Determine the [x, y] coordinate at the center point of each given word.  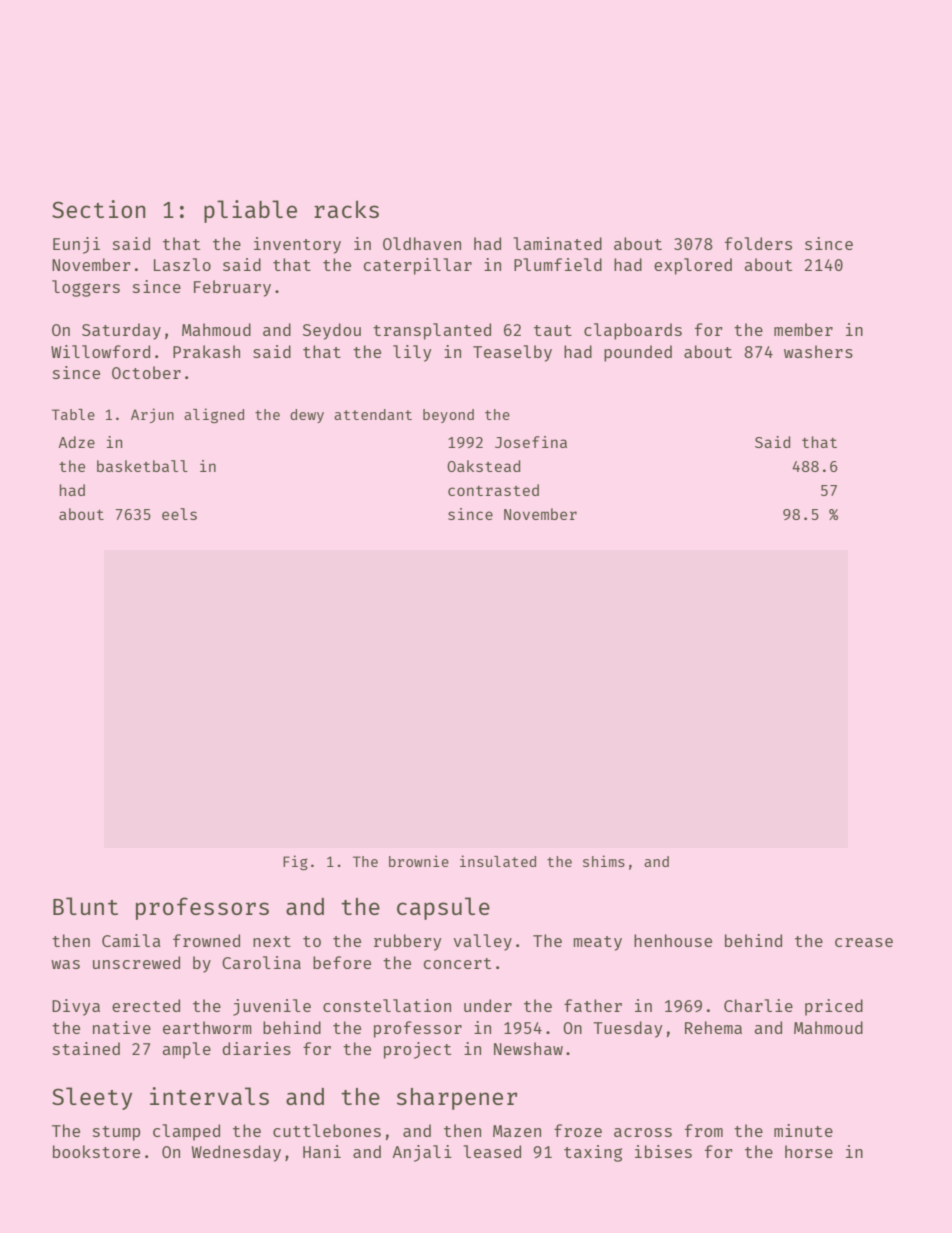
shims [604, 861]
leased [492, 1151]
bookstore [96, 1151]
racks [346, 209]
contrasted [493, 490]
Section [99, 209]
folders [758, 243]
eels [179, 514]
